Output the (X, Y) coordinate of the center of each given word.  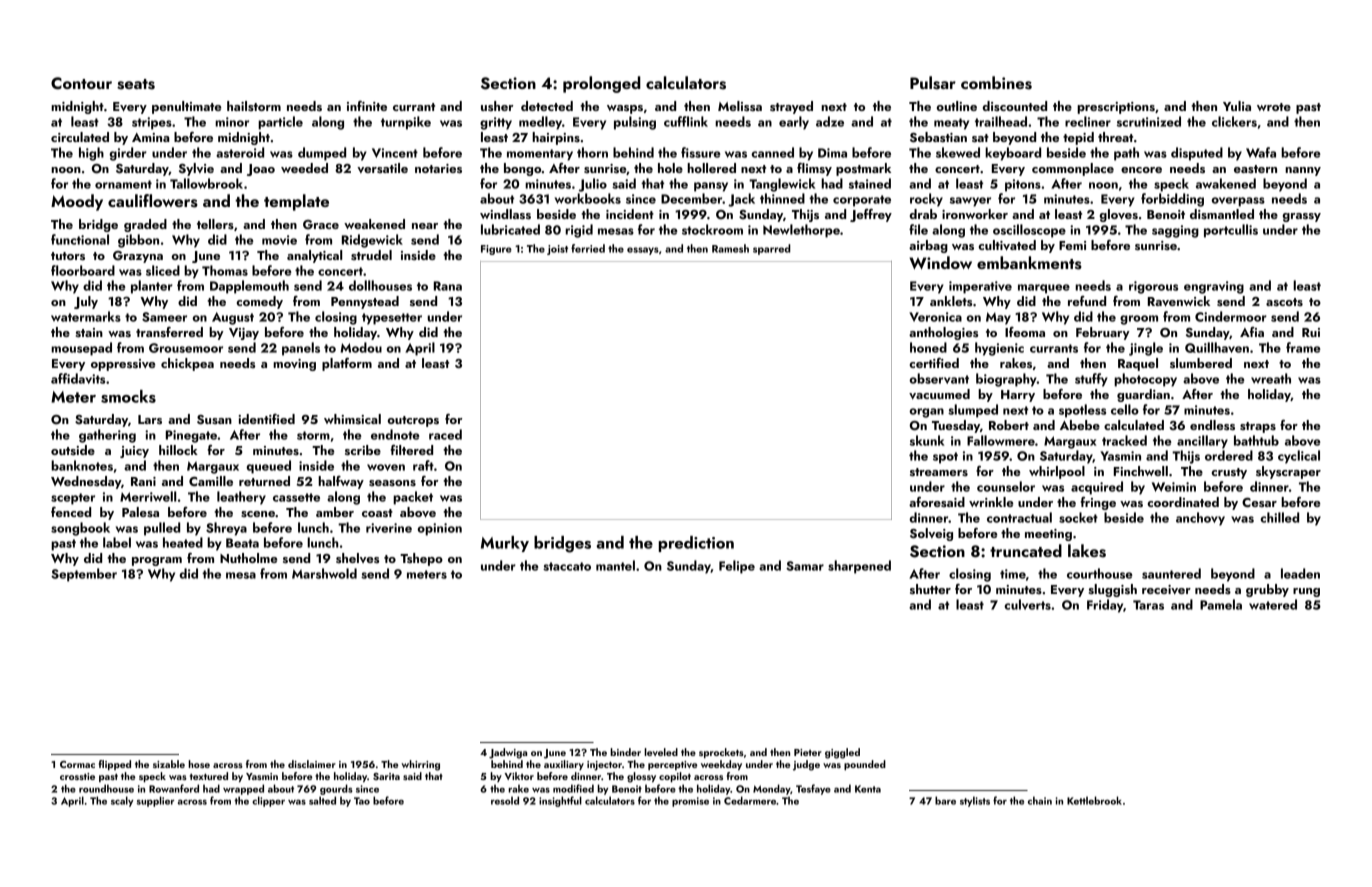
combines (996, 83)
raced (445, 434)
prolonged (602, 84)
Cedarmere (750, 800)
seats (136, 84)
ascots (1284, 302)
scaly (122, 801)
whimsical (352, 419)
